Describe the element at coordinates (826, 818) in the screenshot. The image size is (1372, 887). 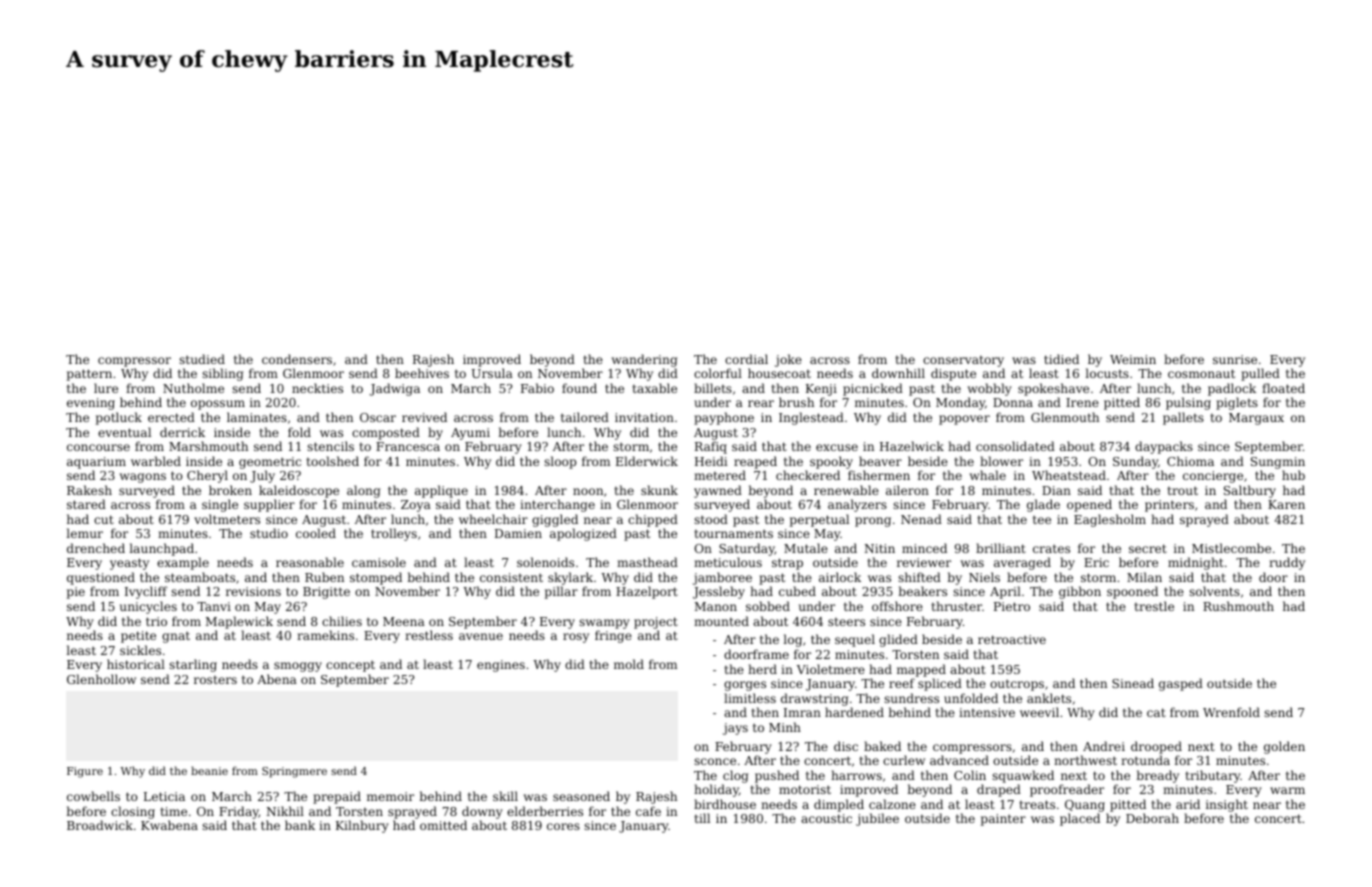
I see `acoustic` at that location.
